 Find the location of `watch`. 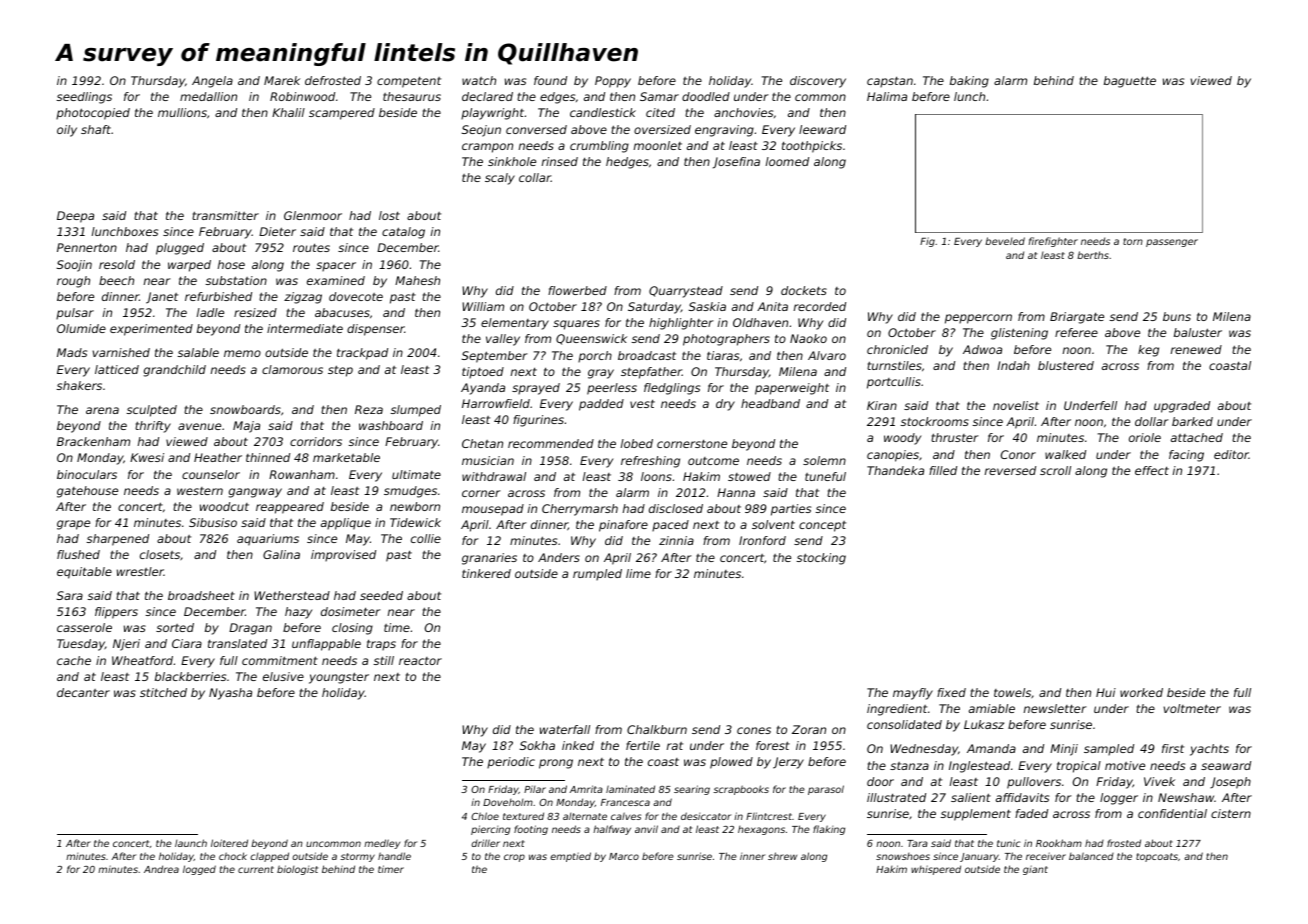

watch is located at coordinates (479, 80).
